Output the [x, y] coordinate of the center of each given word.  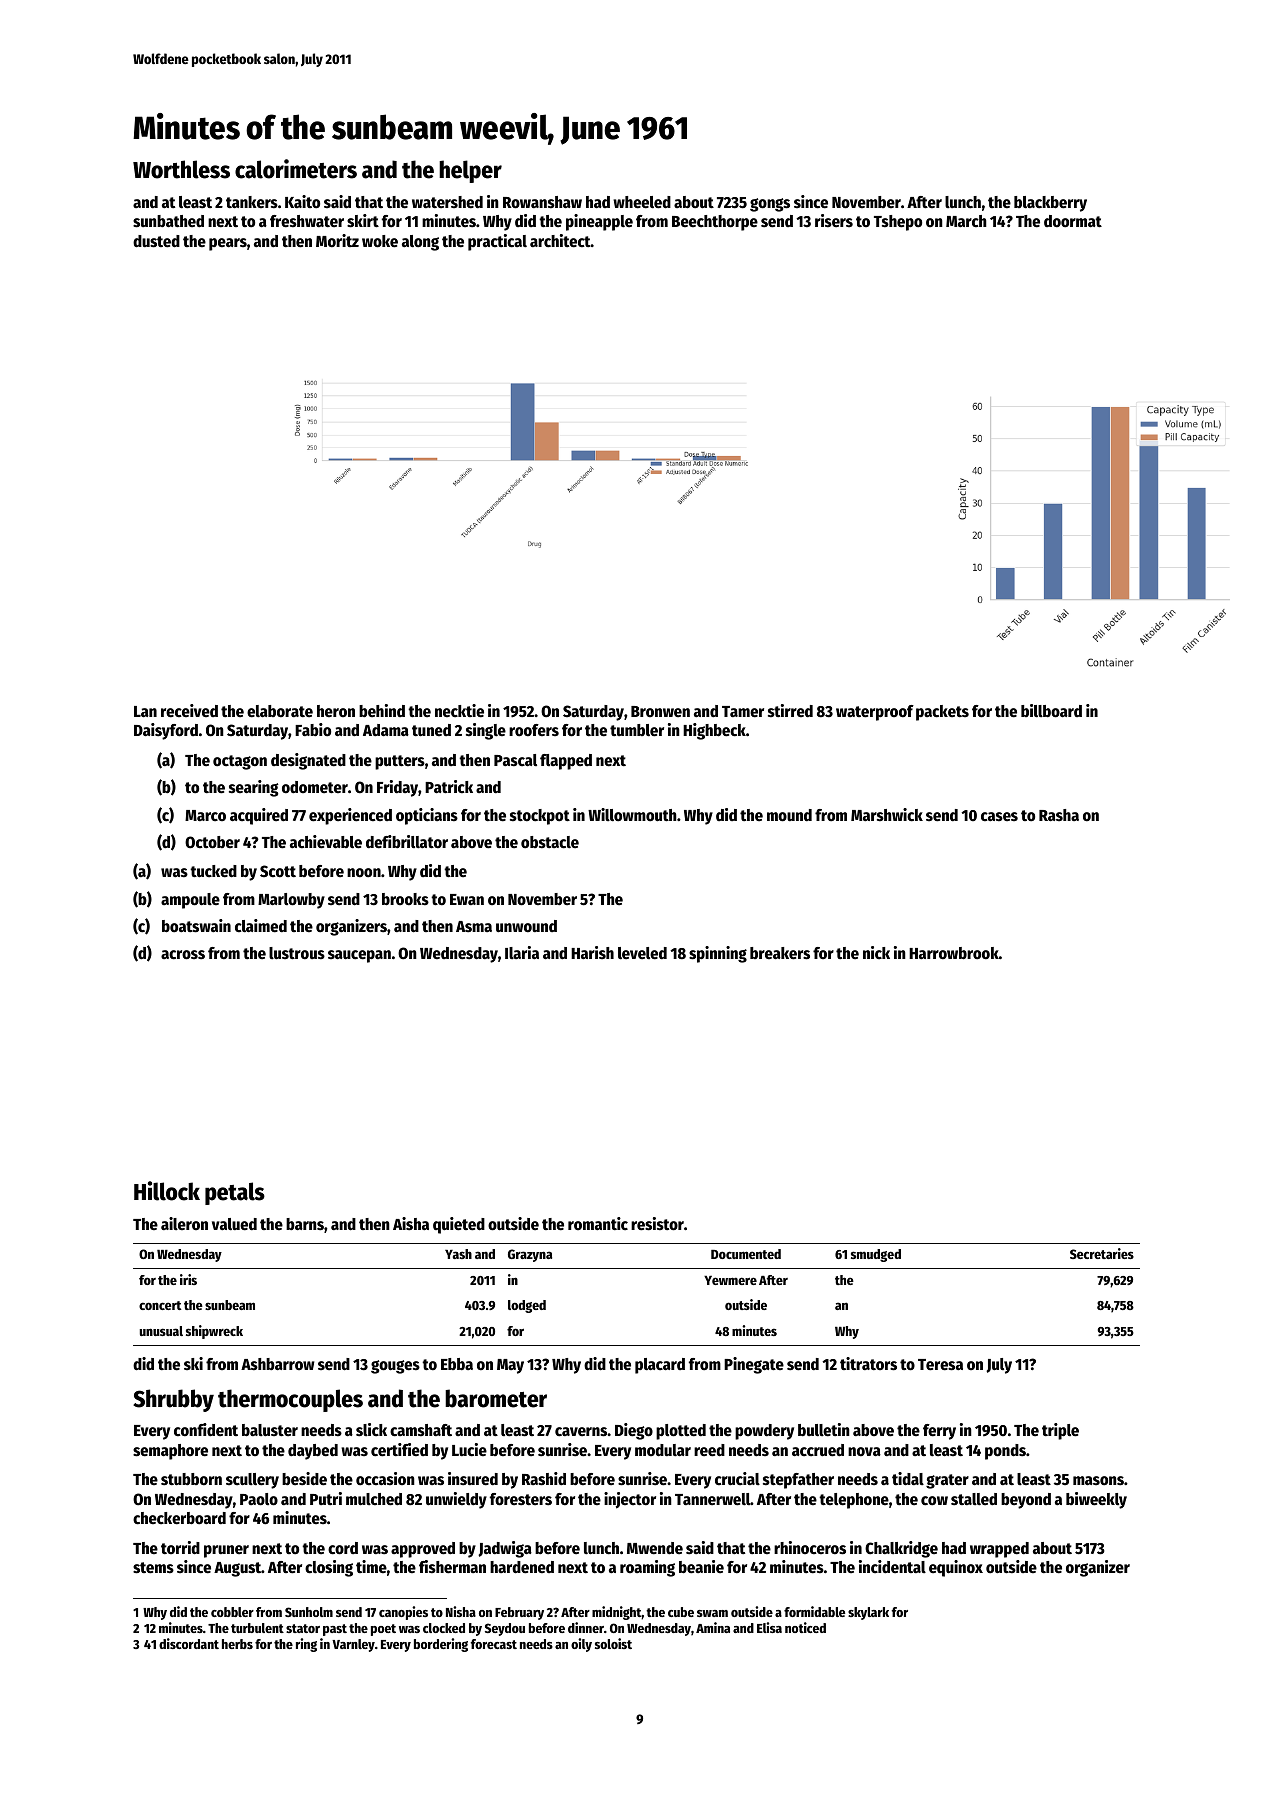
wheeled [642, 202]
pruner [226, 1551]
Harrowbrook [954, 953]
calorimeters [296, 169]
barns [305, 1224]
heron [336, 711]
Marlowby [291, 901]
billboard [1051, 711]
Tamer [743, 712]
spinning [718, 954]
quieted [459, 1225]
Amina [713, 1627]
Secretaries [1102, 1253]
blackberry [1050, 204]
